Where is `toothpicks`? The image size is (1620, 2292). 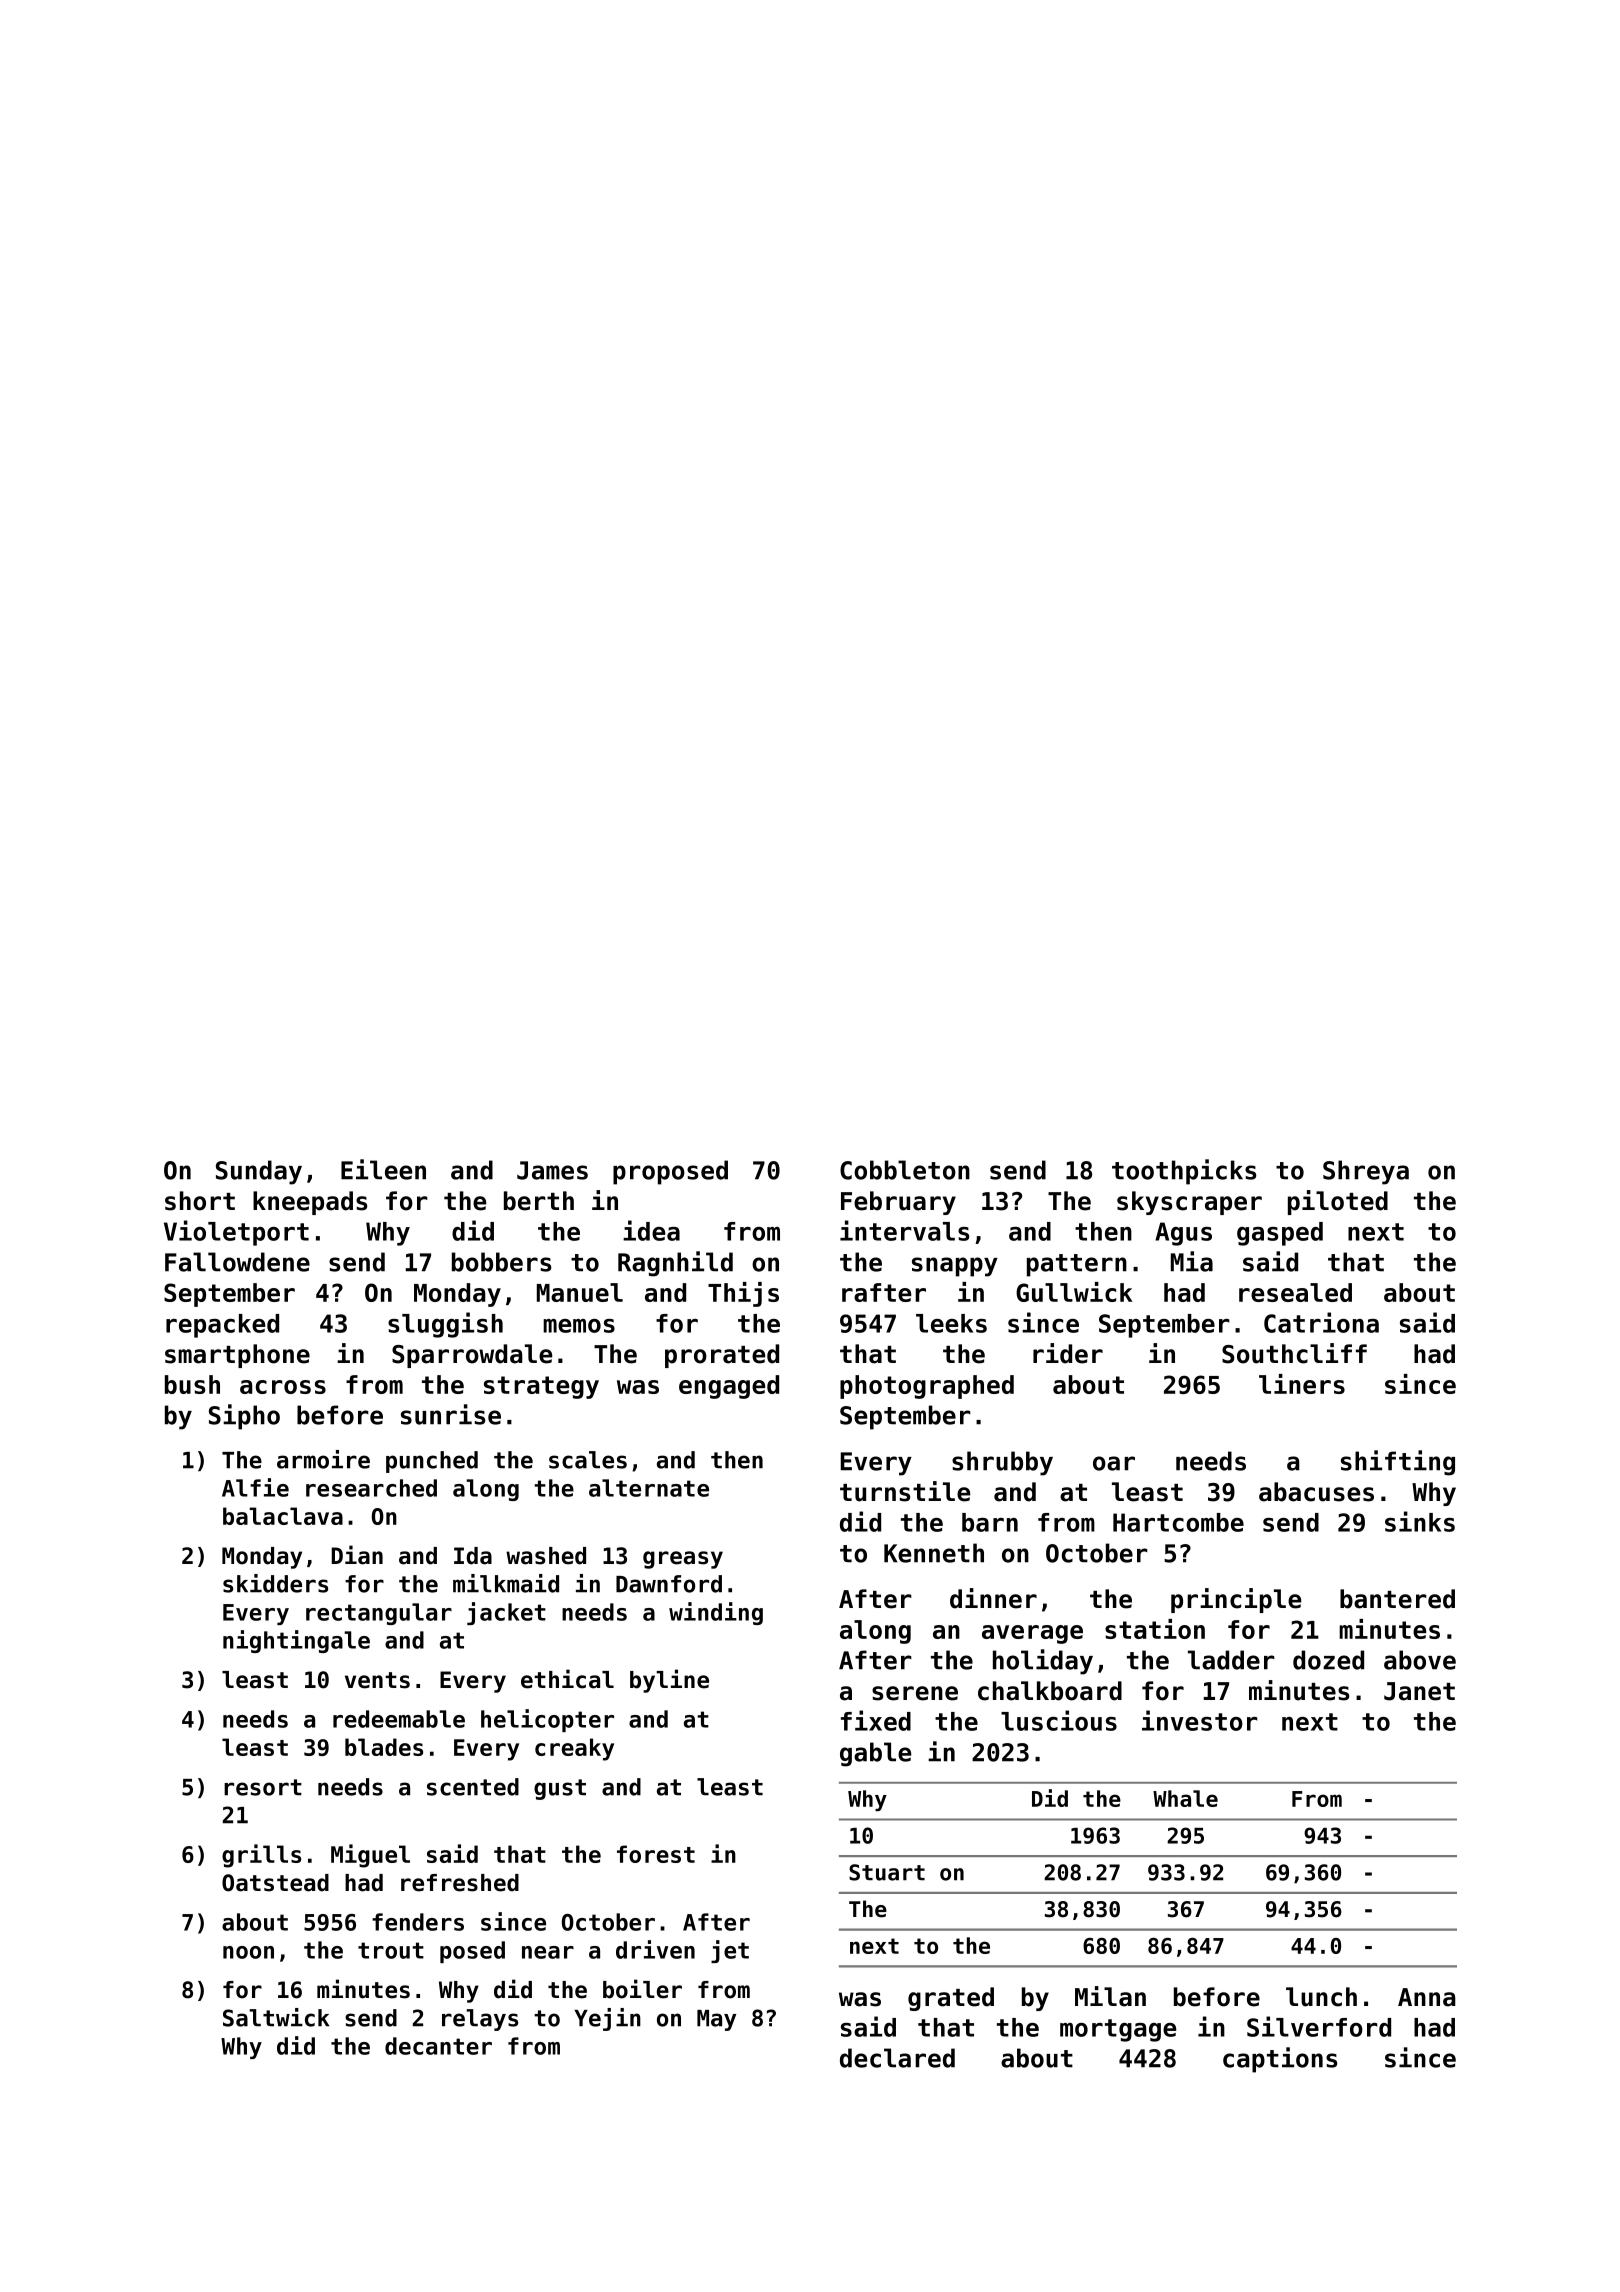
toothpicks is located at coordinates (1184, 1172).
